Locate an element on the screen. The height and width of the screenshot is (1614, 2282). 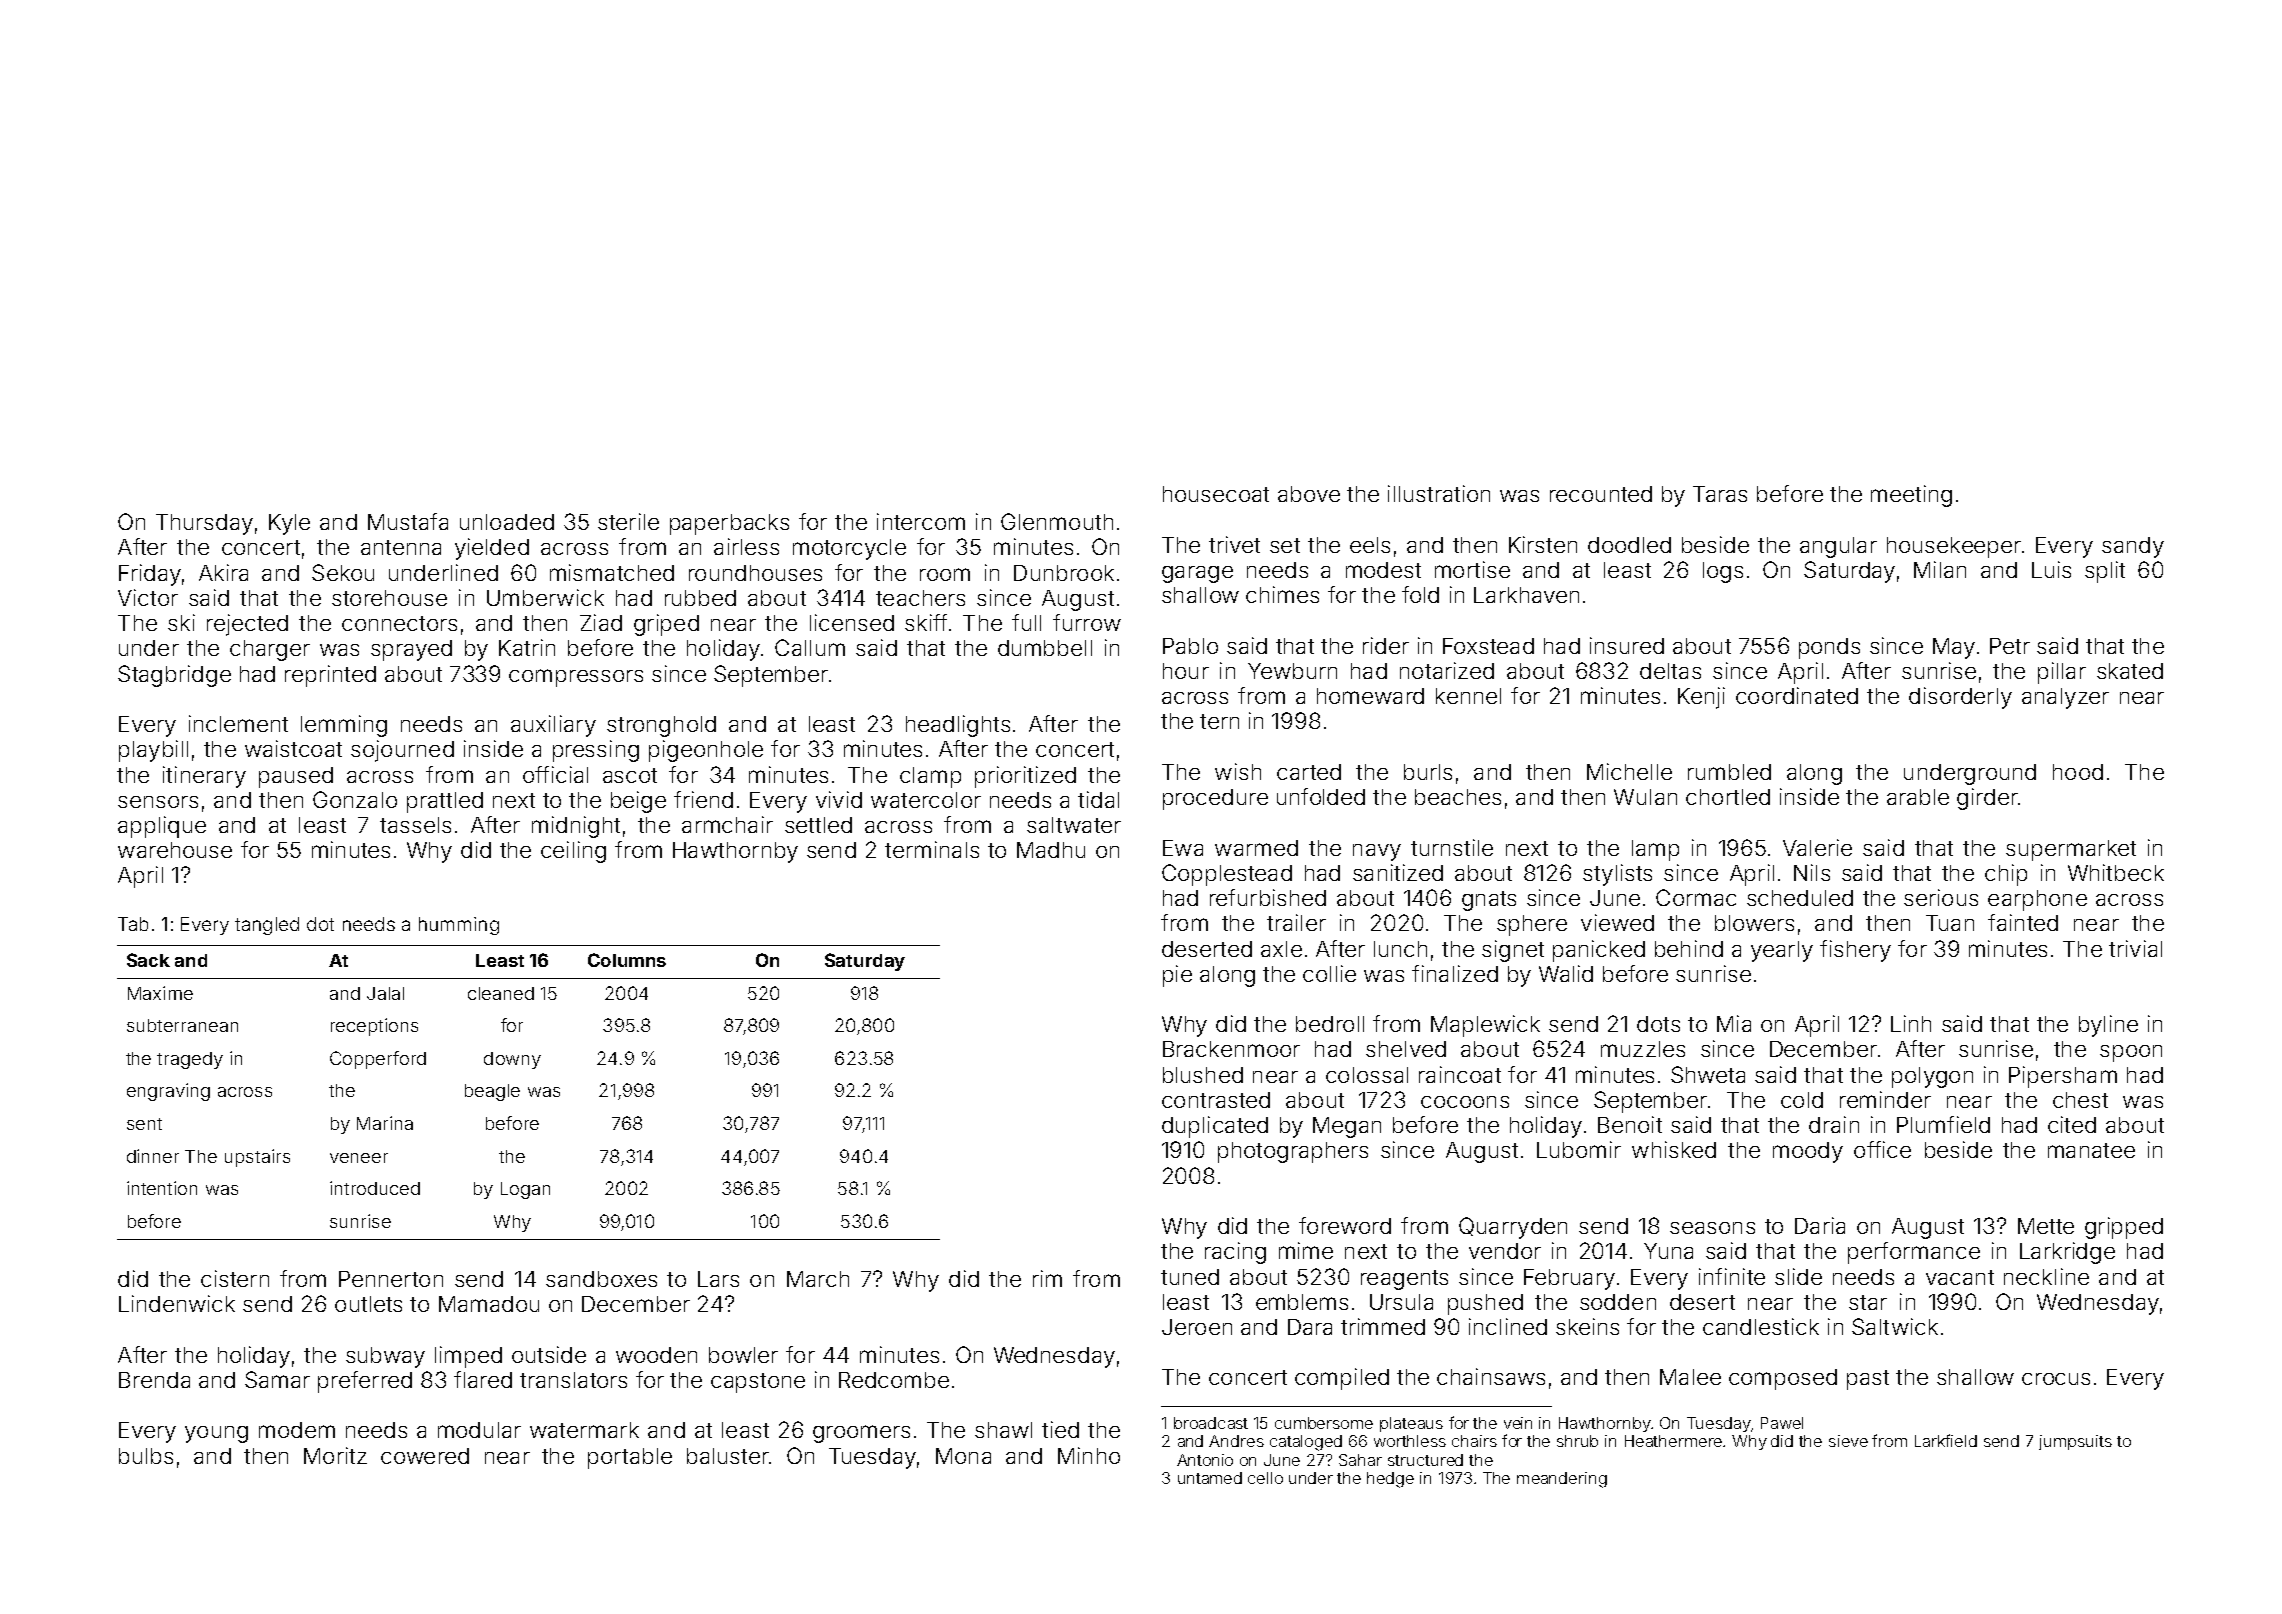
past is located at coordinates (1868, 1380).
